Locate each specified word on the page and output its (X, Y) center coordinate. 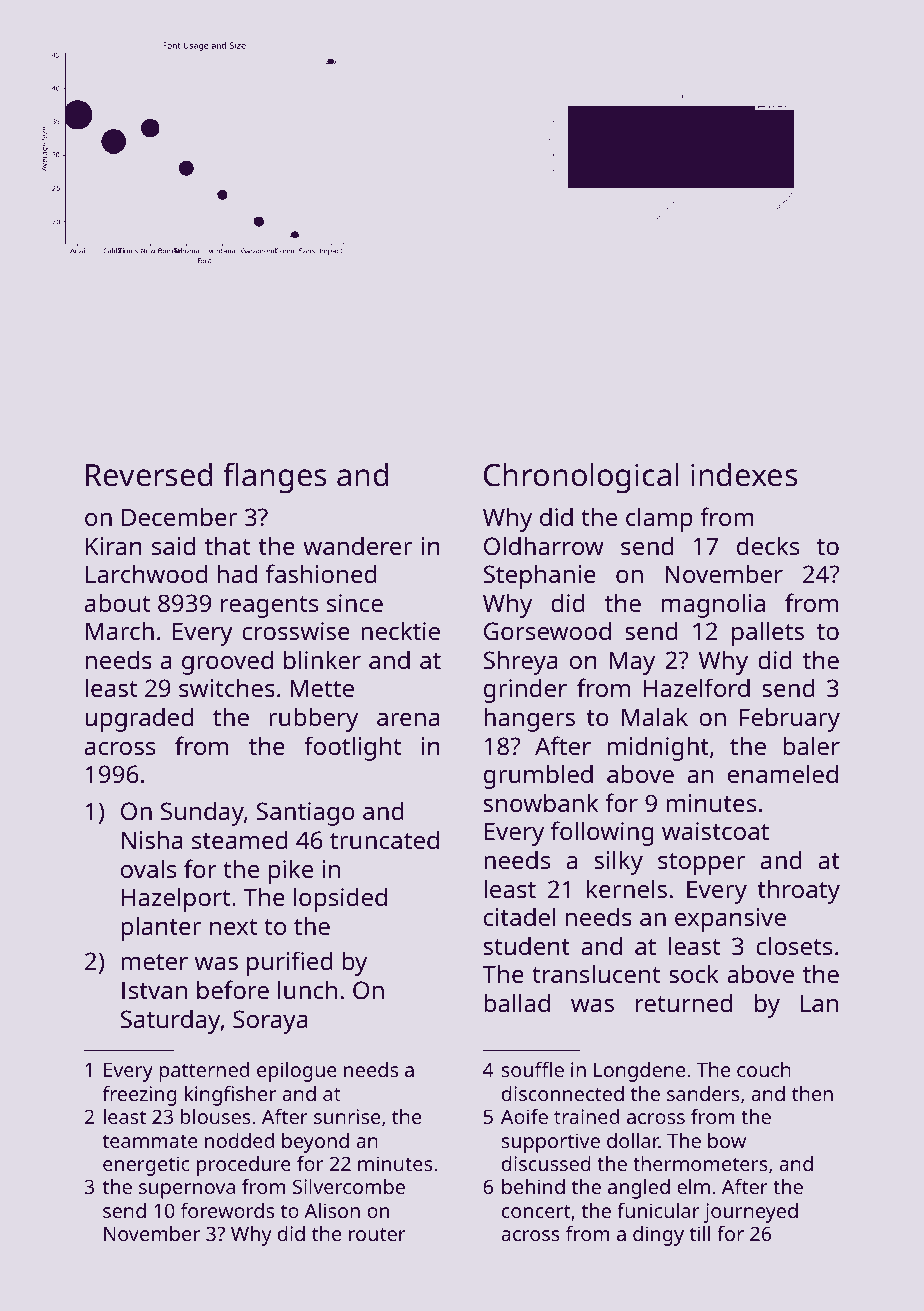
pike (291, 871)
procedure (244, 1166)
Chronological (581, 478)
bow (727, 1140)
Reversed (149, 475)
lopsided (340, 899)
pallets (768, 633)
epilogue (297, 1072)
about (117, 602)
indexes (744, 475)
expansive (730, 920)
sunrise (347, 1116)
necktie (400, 630)
